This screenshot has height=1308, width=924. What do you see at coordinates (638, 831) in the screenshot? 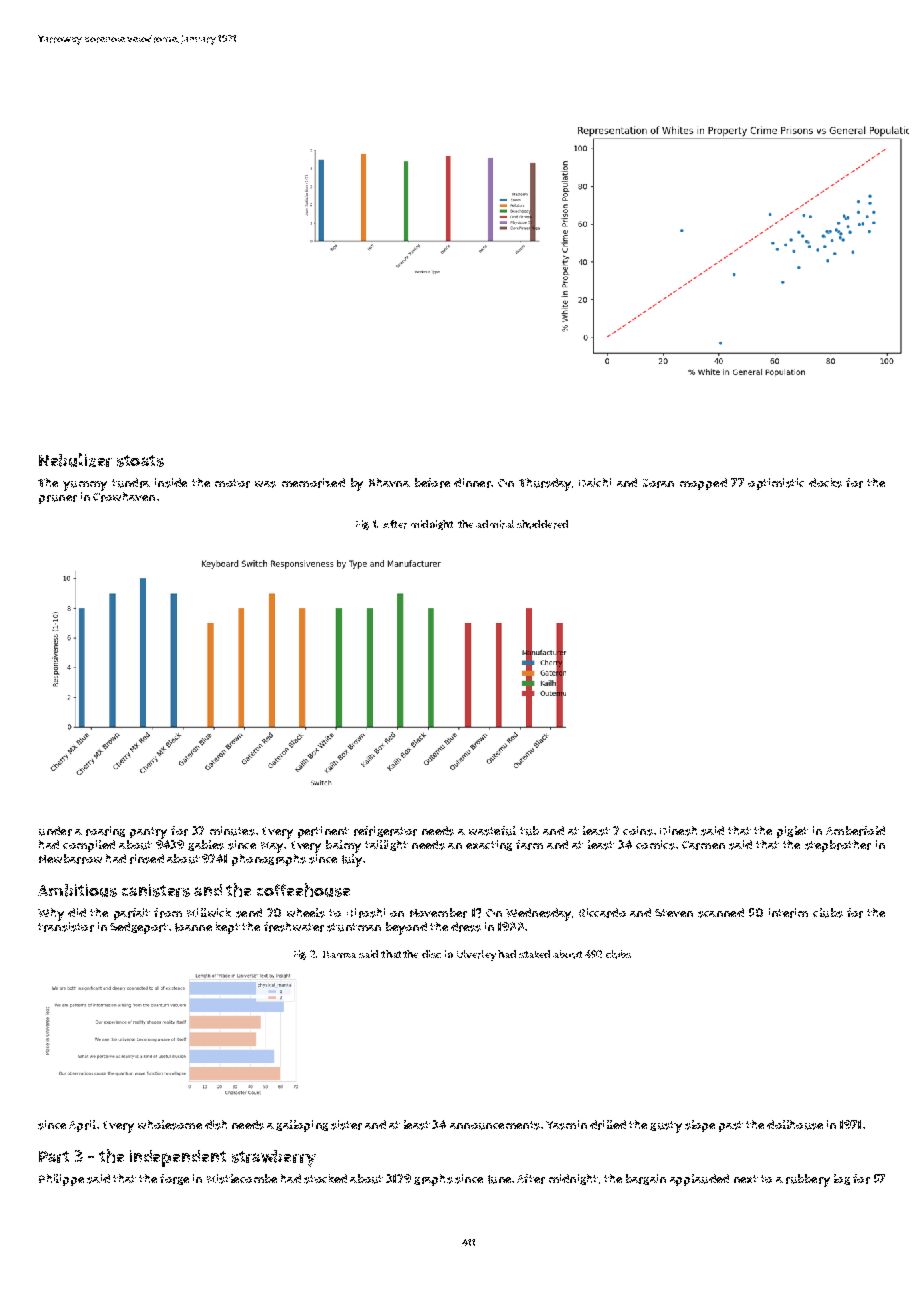
I see `coins` at bounding box center [638, 831].
